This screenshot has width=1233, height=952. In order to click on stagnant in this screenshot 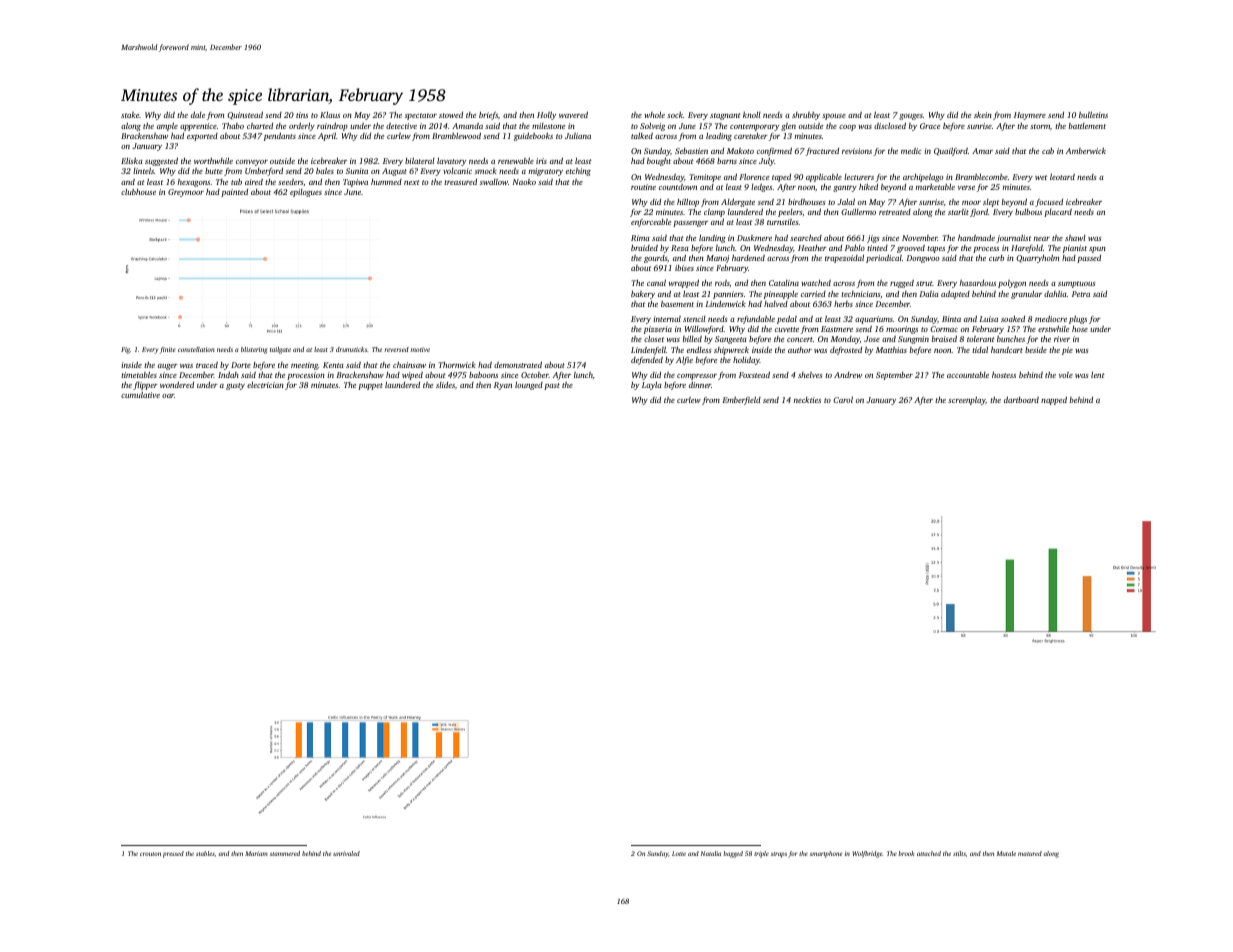, I will do `click(725, 116)`.
